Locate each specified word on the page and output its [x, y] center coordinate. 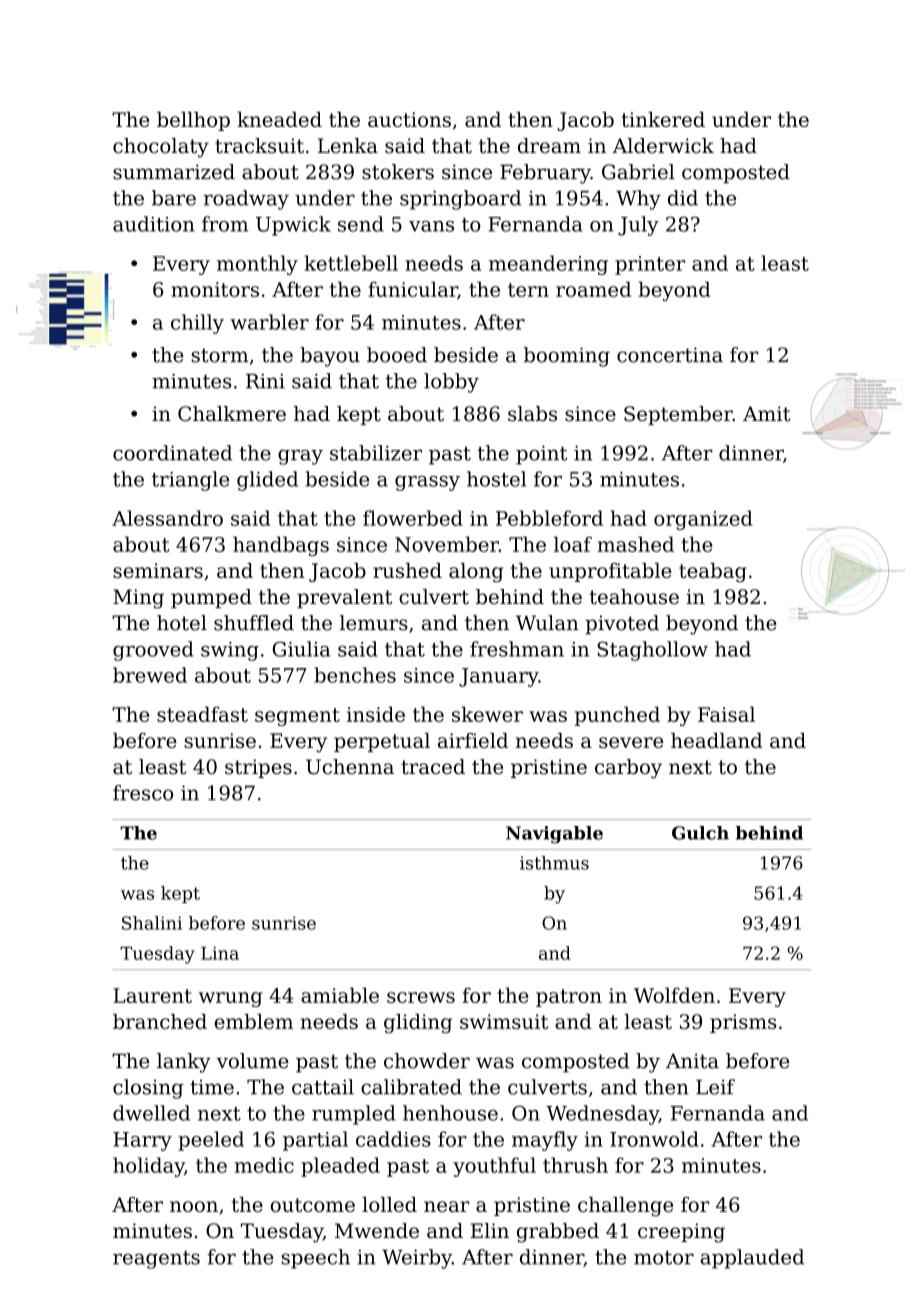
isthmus [554, 863]
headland [716, 740]
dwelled [151, 1113]
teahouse [634, 597]
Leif [715, 1087]
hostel [496, 479]
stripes [258, 768]
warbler [269, 322]
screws [421, 997]
